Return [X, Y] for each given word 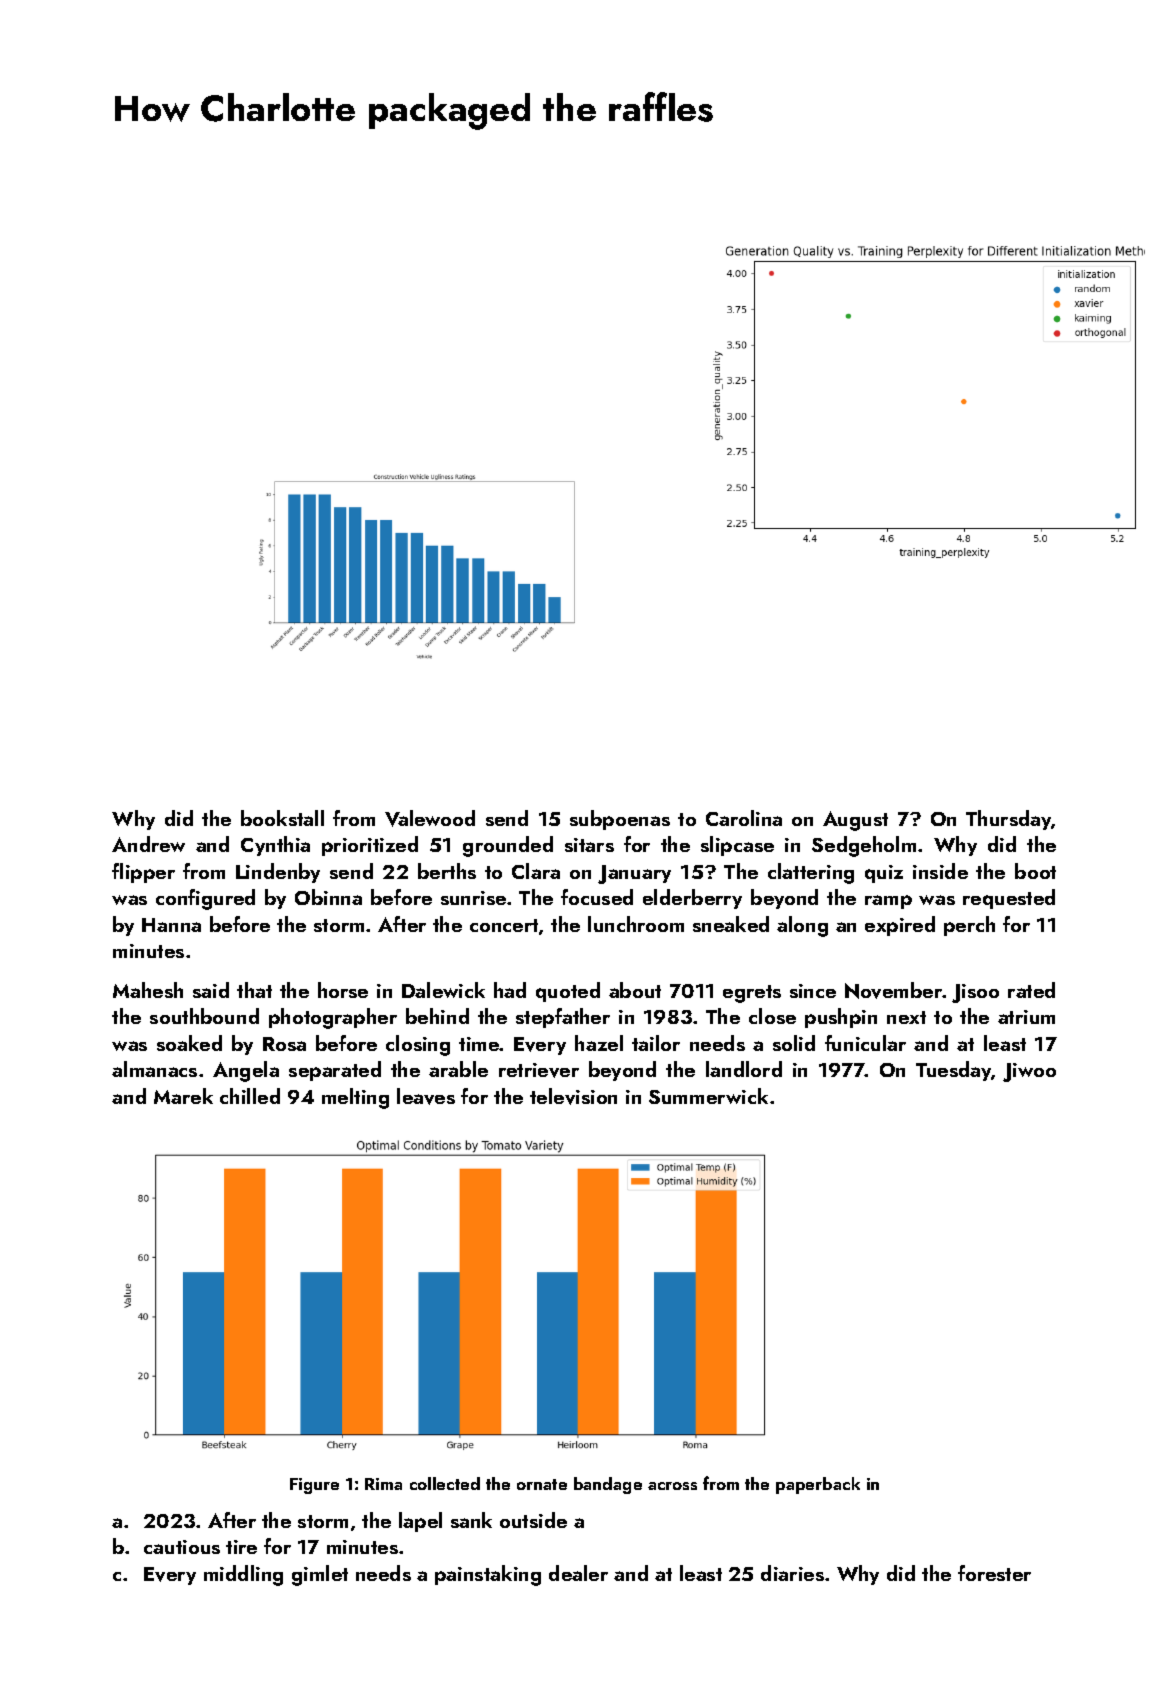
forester [994, 1573]
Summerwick [708, 1096]
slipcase [737, 846]
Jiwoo [1029, 1072]
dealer [578, 1573]
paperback [818, 1485]
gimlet [320, 1575]
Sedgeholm [864, 846]
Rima [383, 1484]
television [573, 1096]
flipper [143, 873]
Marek [183, 1096]
